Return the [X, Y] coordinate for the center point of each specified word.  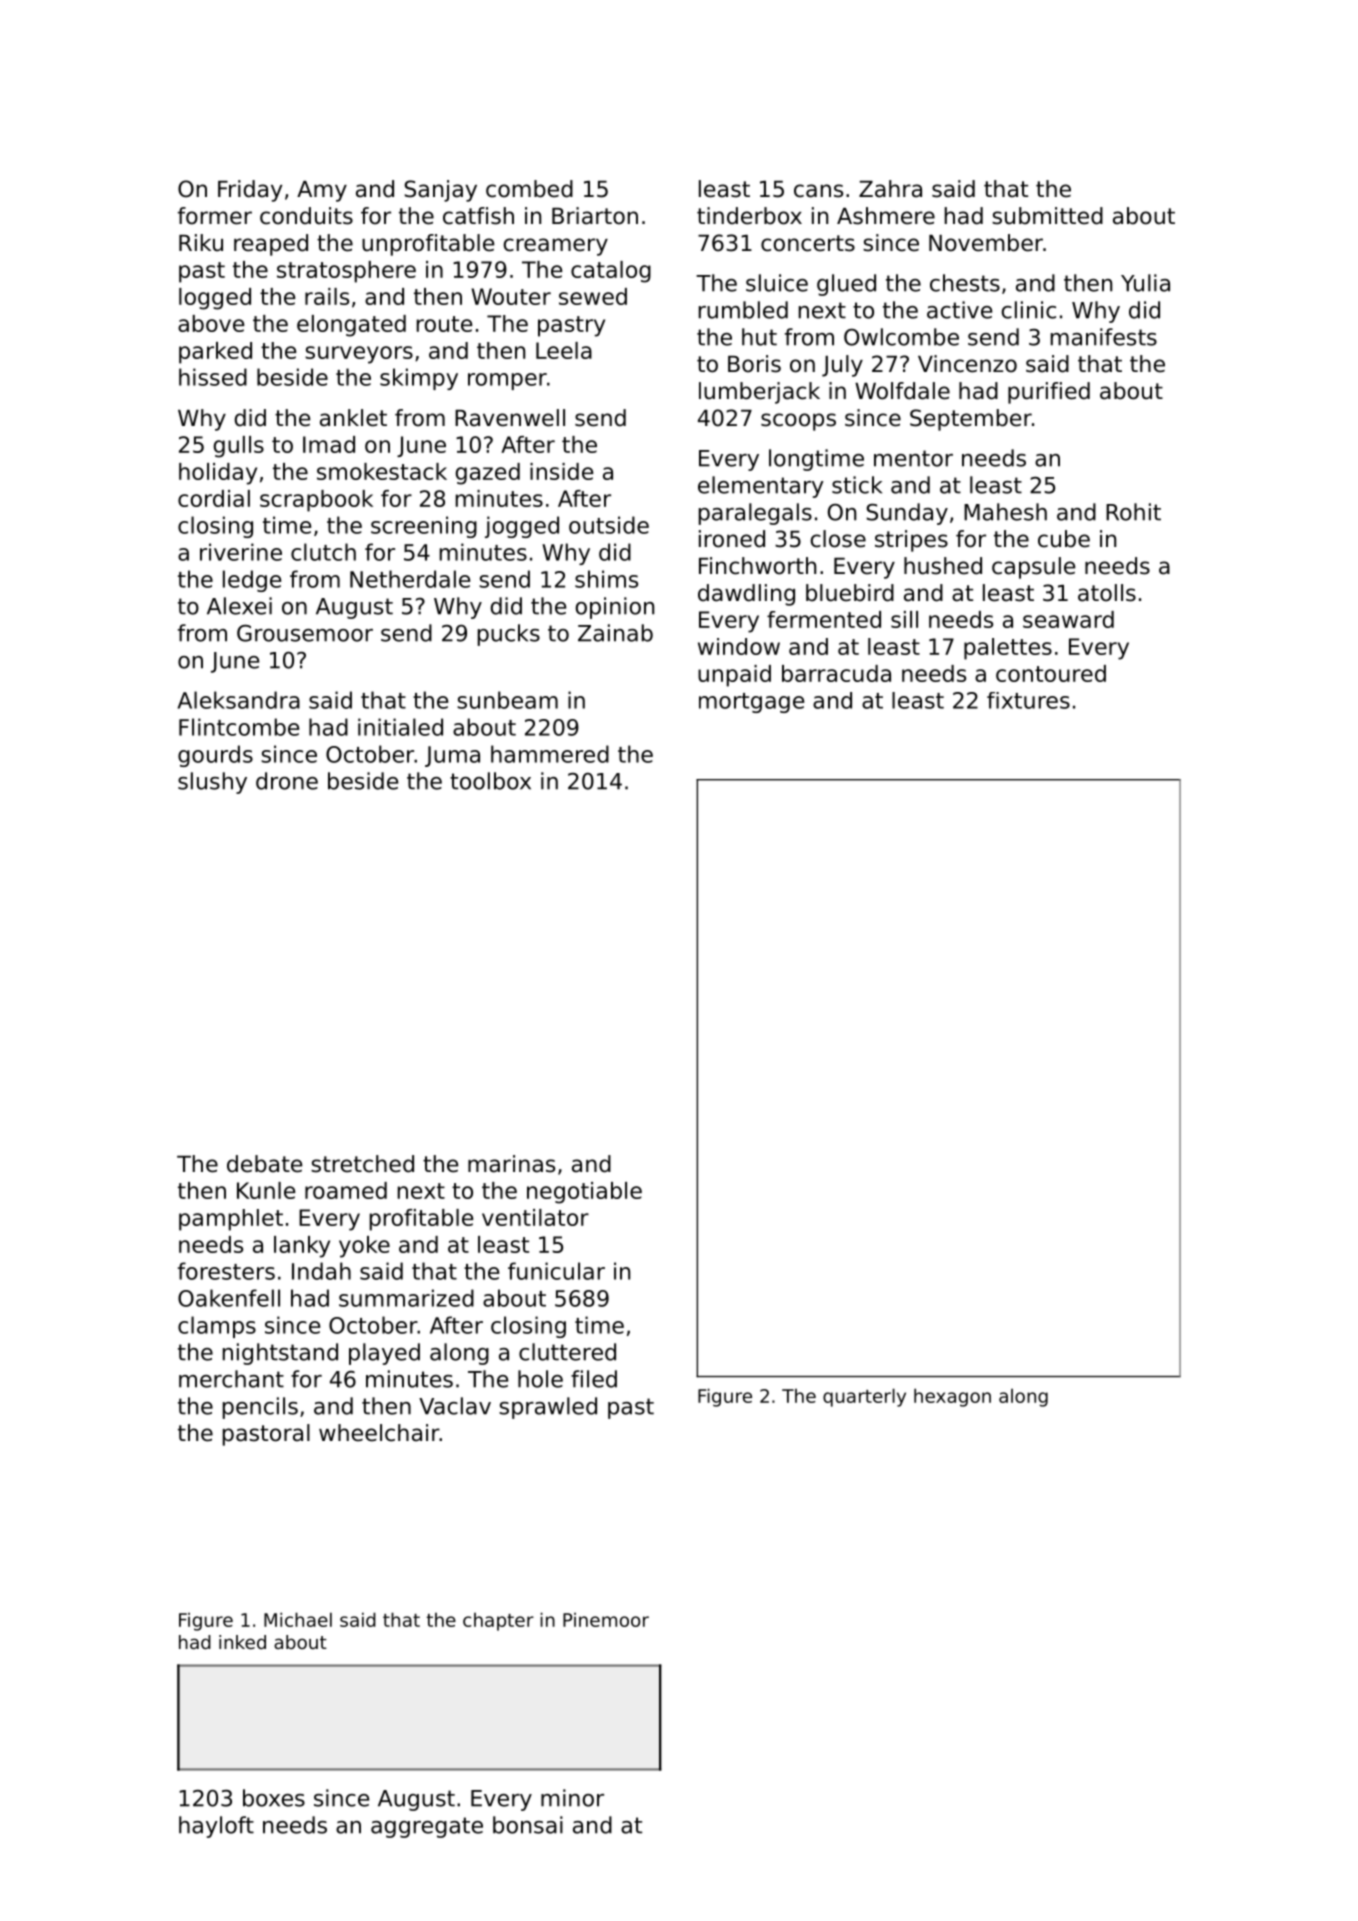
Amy [322, 191]
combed [529, 189]
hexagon [952, 1397]
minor [572, 1798]
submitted [1047, 216]
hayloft [216, 1827]
